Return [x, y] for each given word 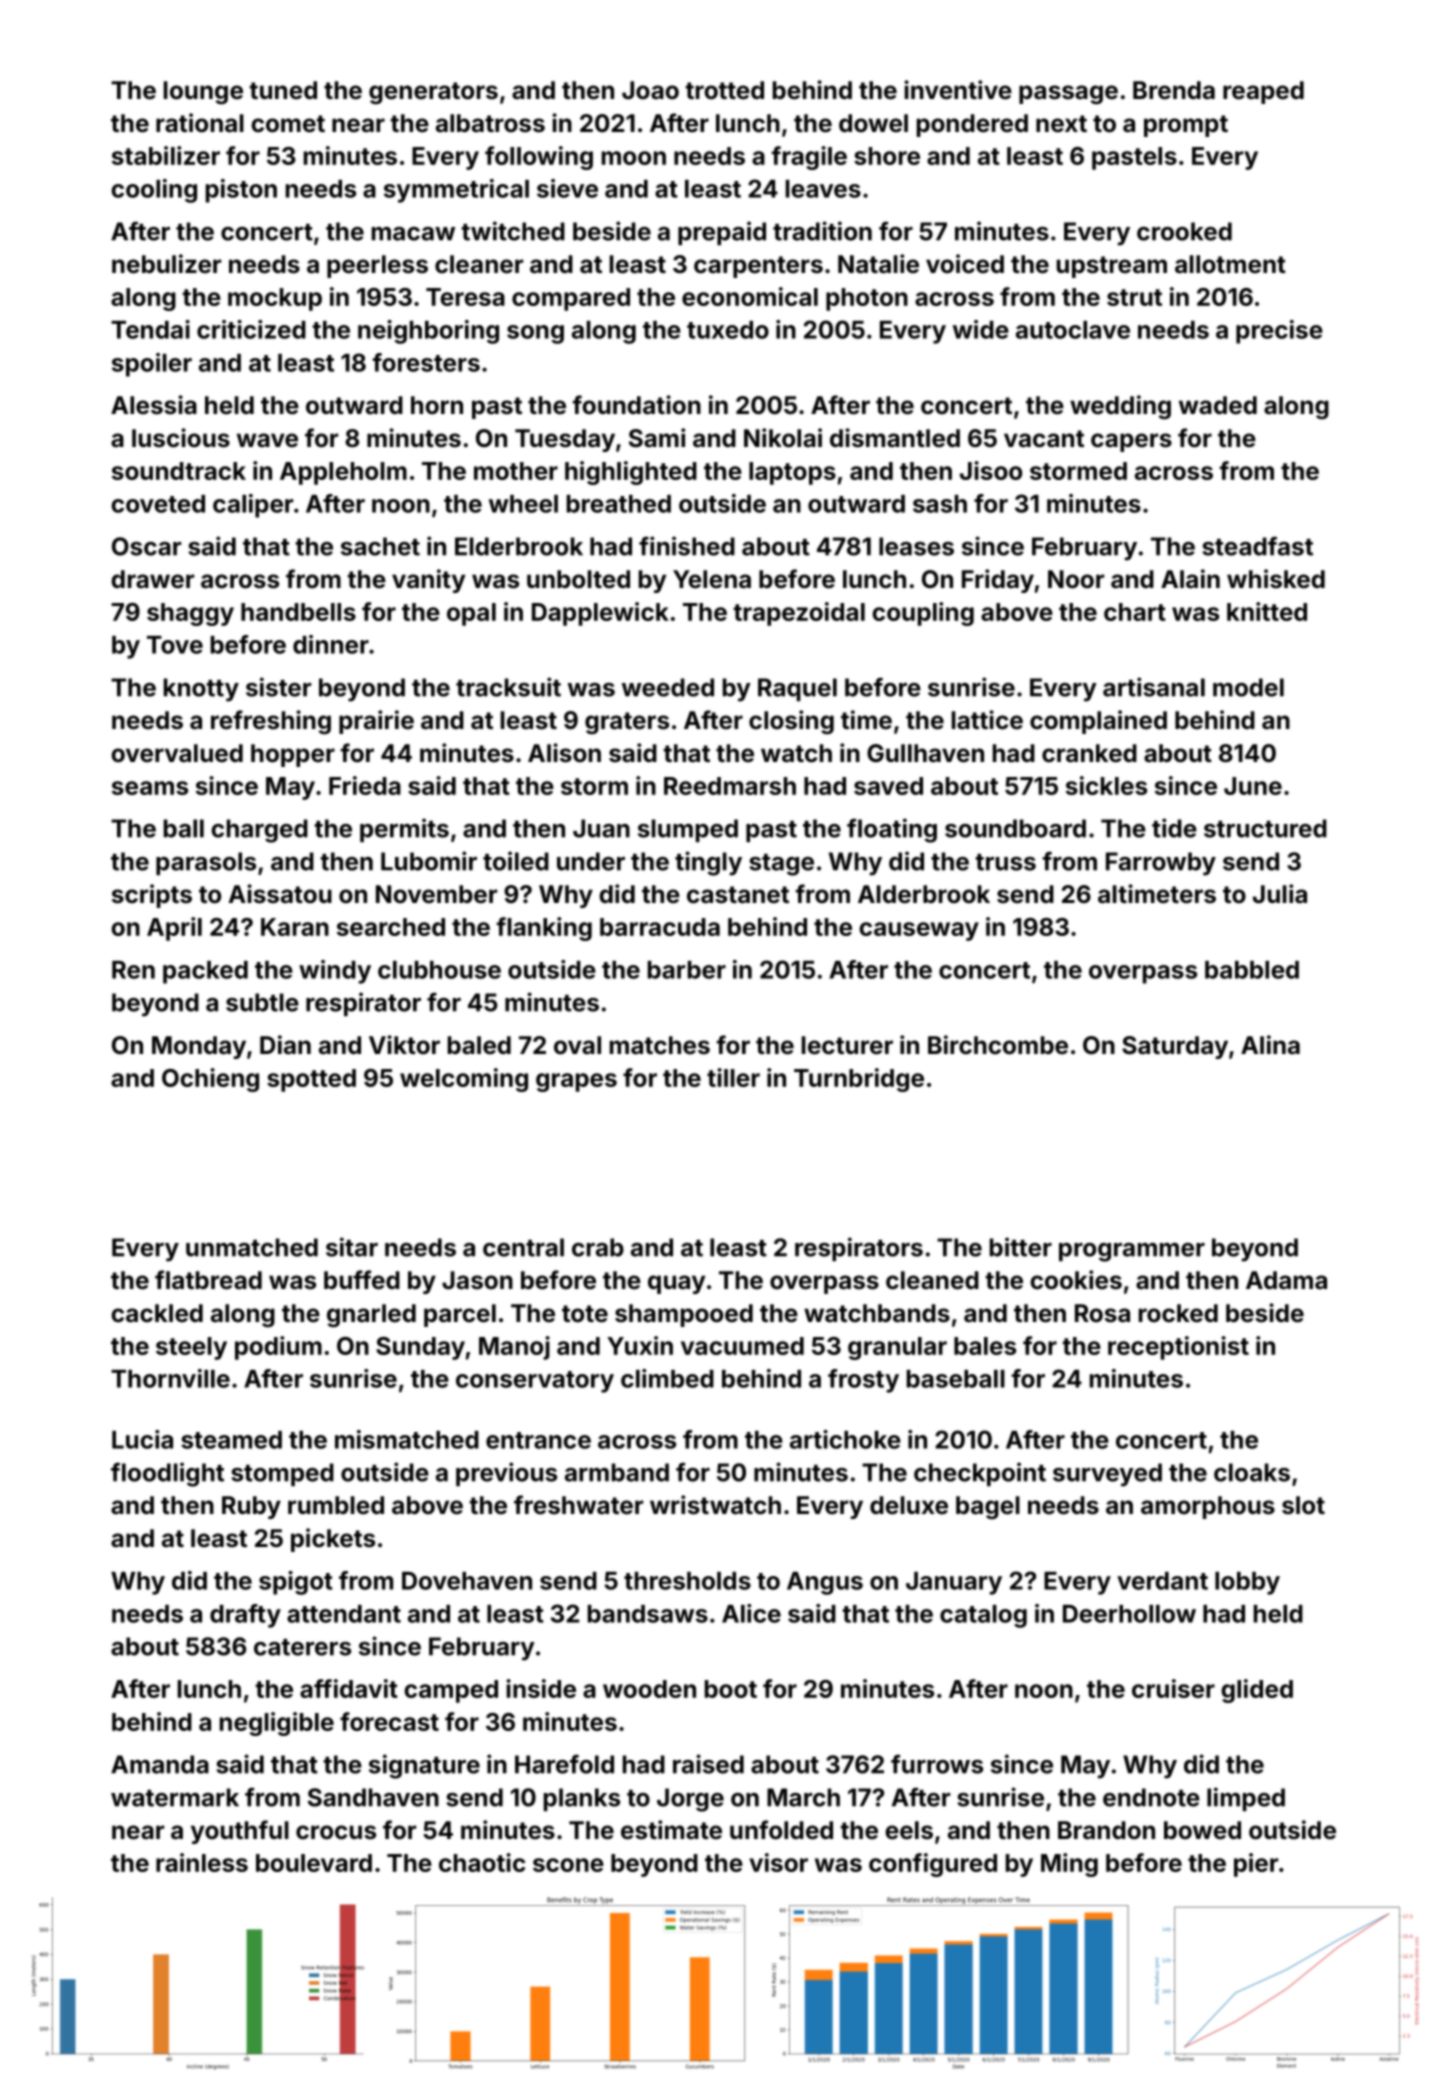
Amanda [160, 1764]
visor [778, 1862]
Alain [1190, 579]
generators [433, 93]
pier [1256, 1865]
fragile [809, 158]
